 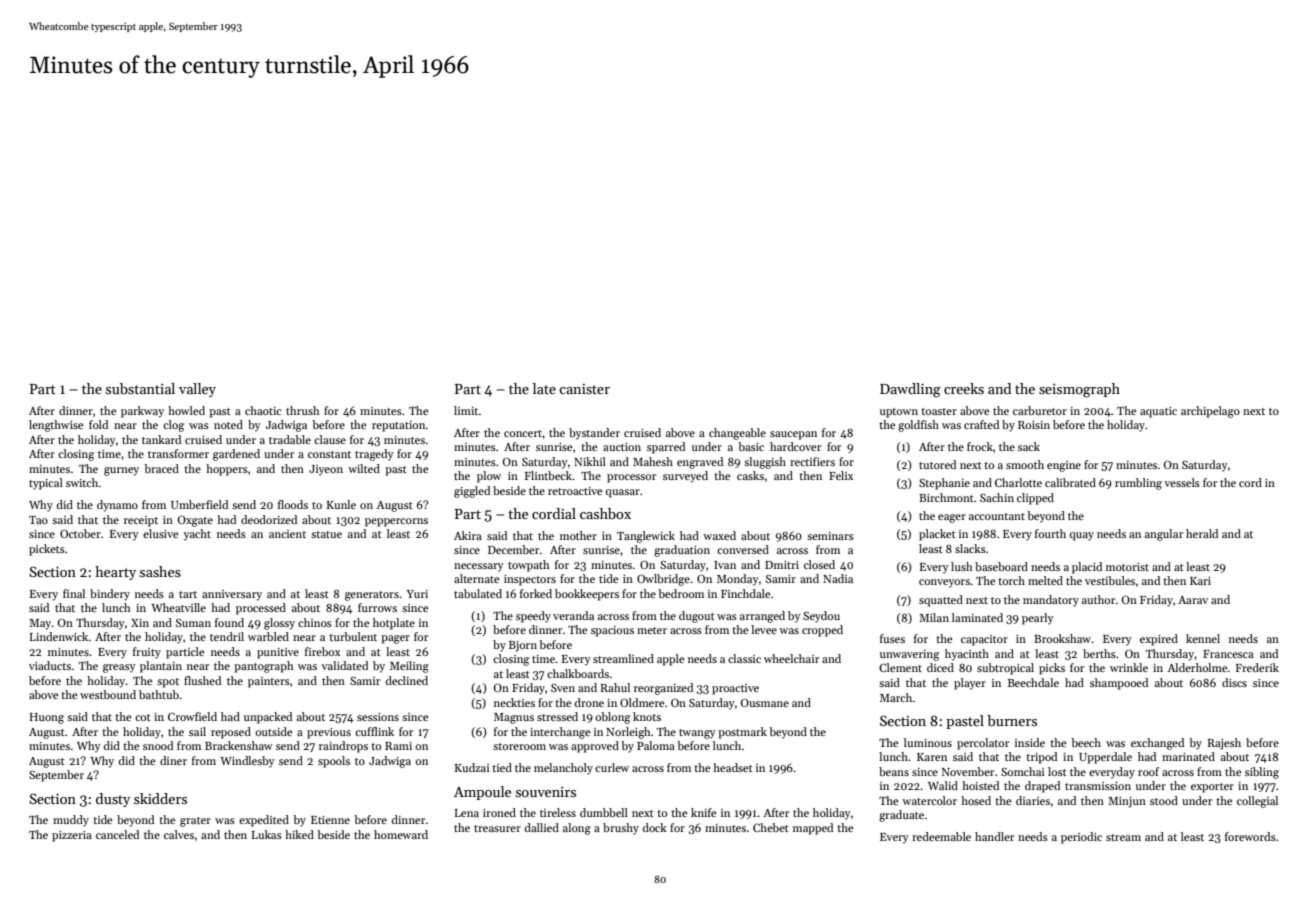 What do you see at coordinates (1041, 758) in the screenshot?
I see `tripod` at bounding box center [1041, 758].
